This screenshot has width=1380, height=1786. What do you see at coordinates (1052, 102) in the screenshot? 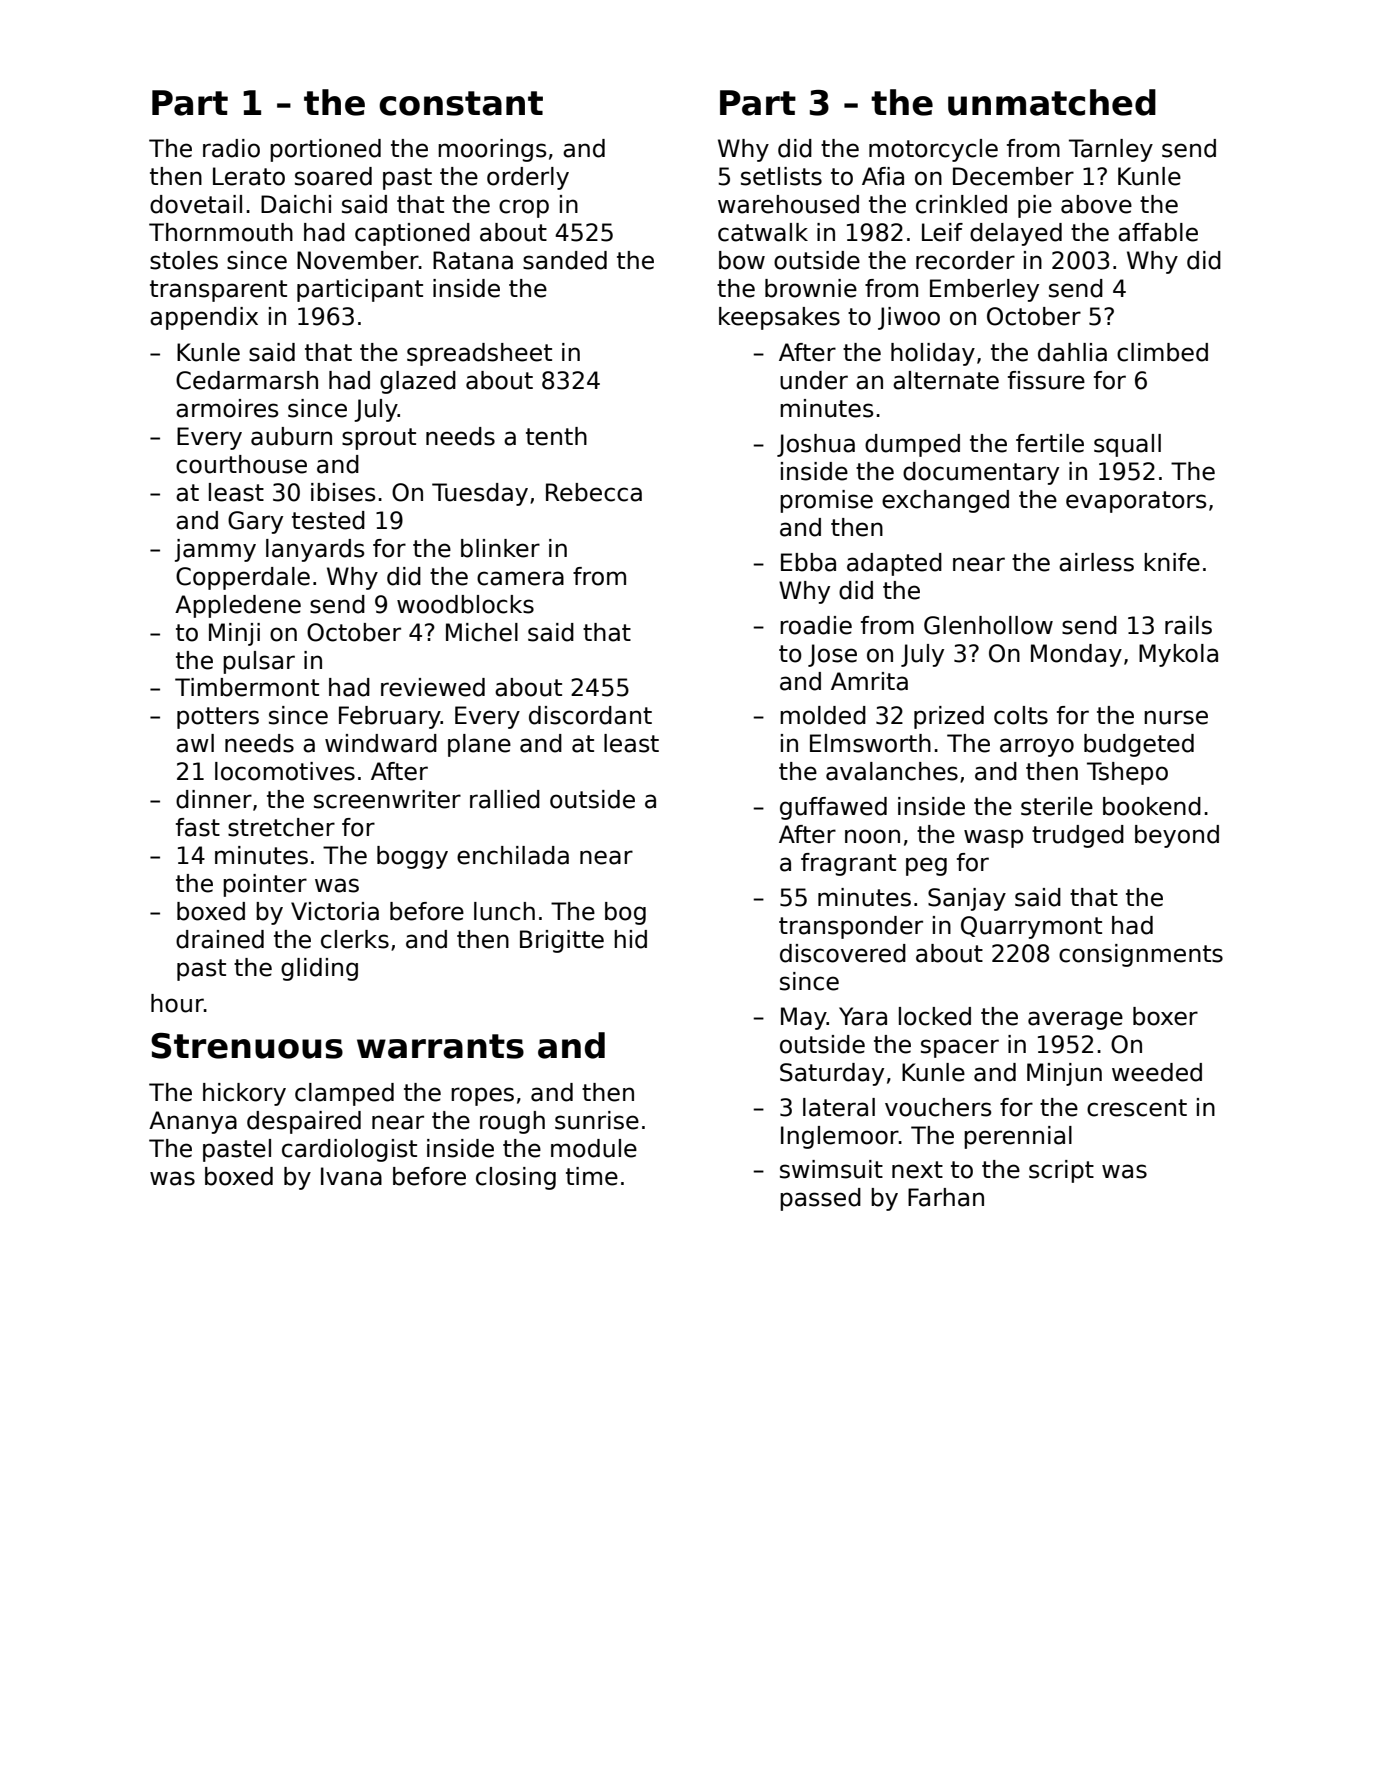
I see `unmatched` at bounding box center [1052, 102].
